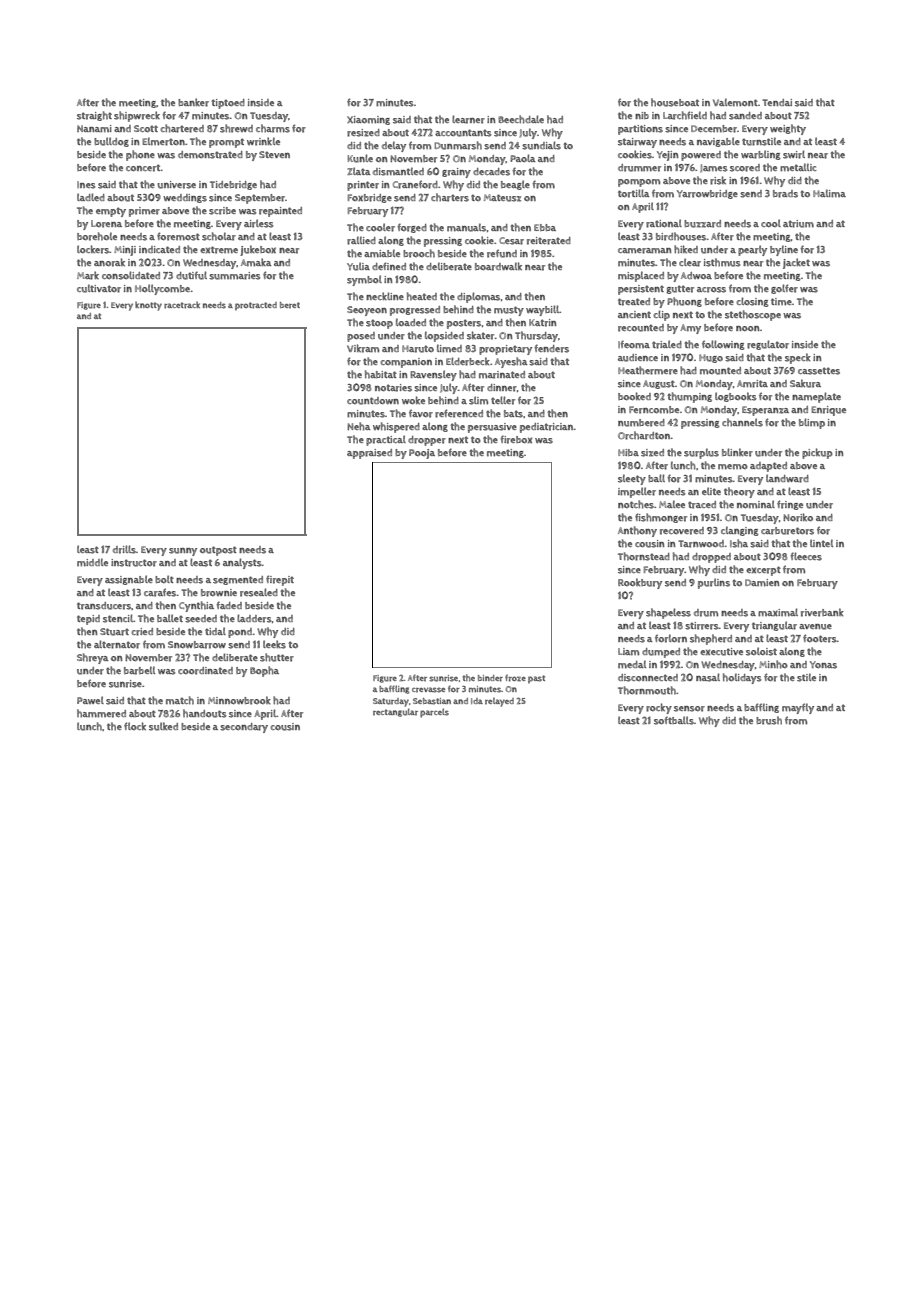  I want to click on dropped, so click(711, 558).
